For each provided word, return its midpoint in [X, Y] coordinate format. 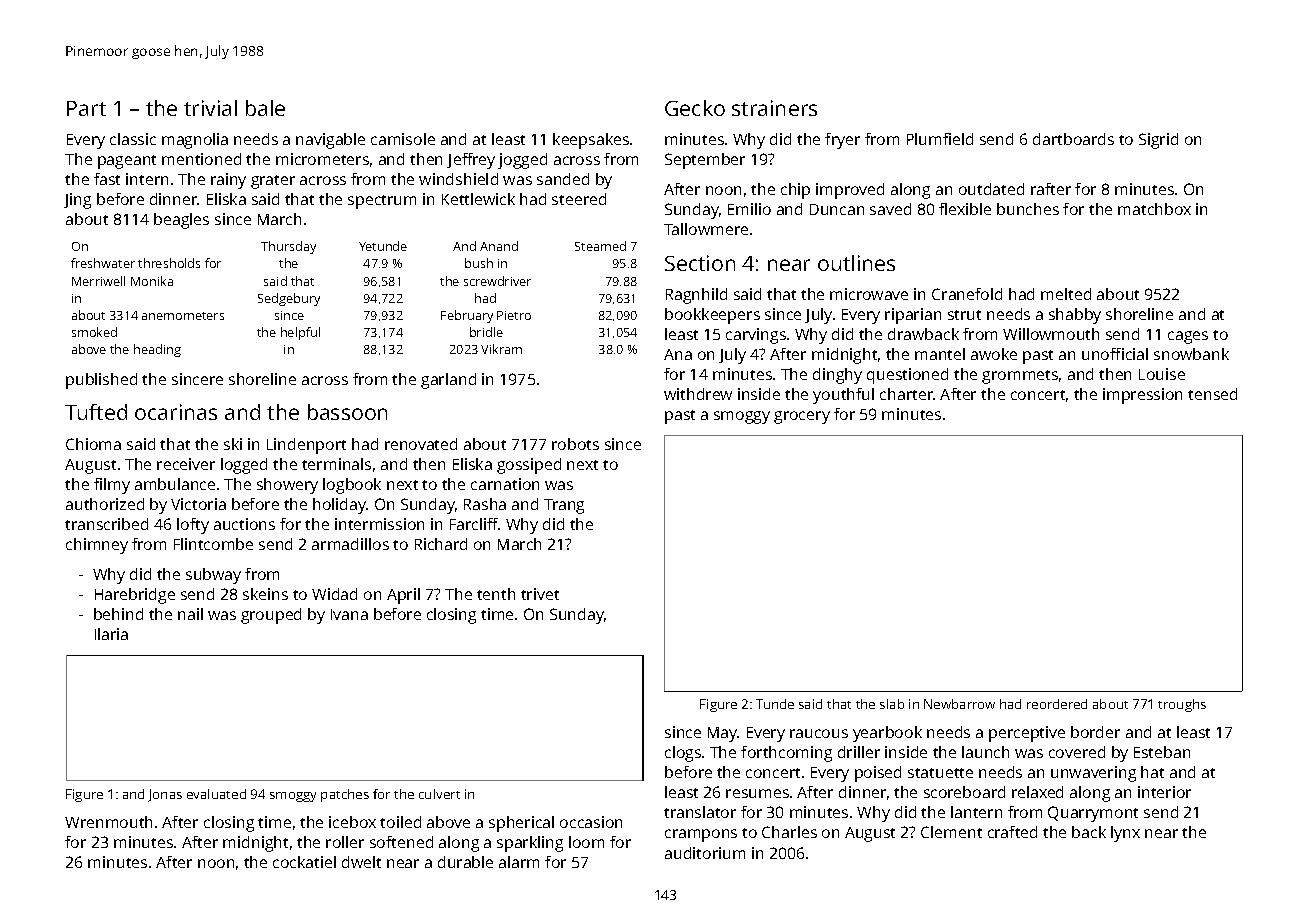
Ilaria [111, 634]
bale [265, 108]
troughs [1182, 705]
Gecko [695, 108]
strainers [774, 108]
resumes [757, 793]
